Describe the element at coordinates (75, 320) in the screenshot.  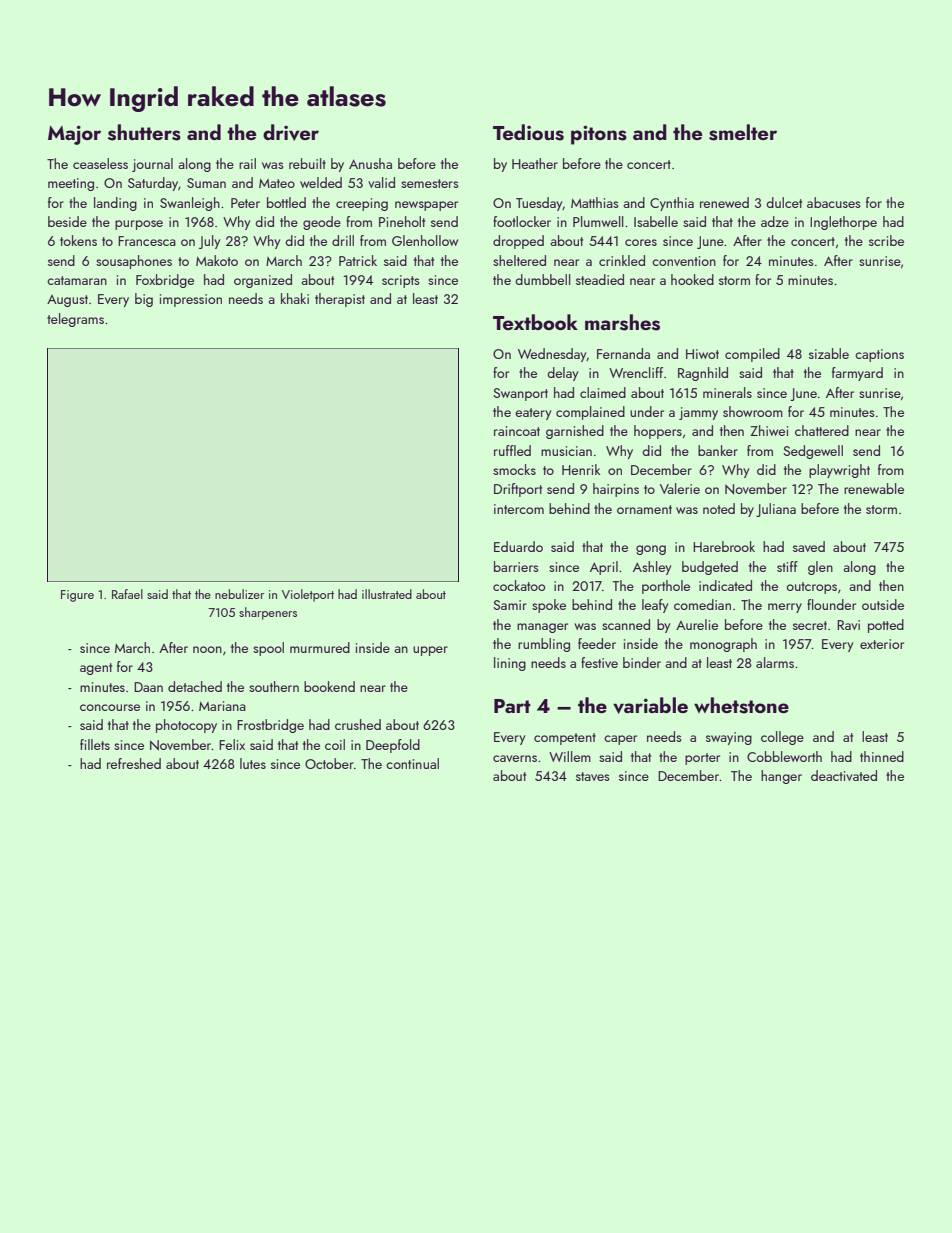
I see `telegrams` at that location.
